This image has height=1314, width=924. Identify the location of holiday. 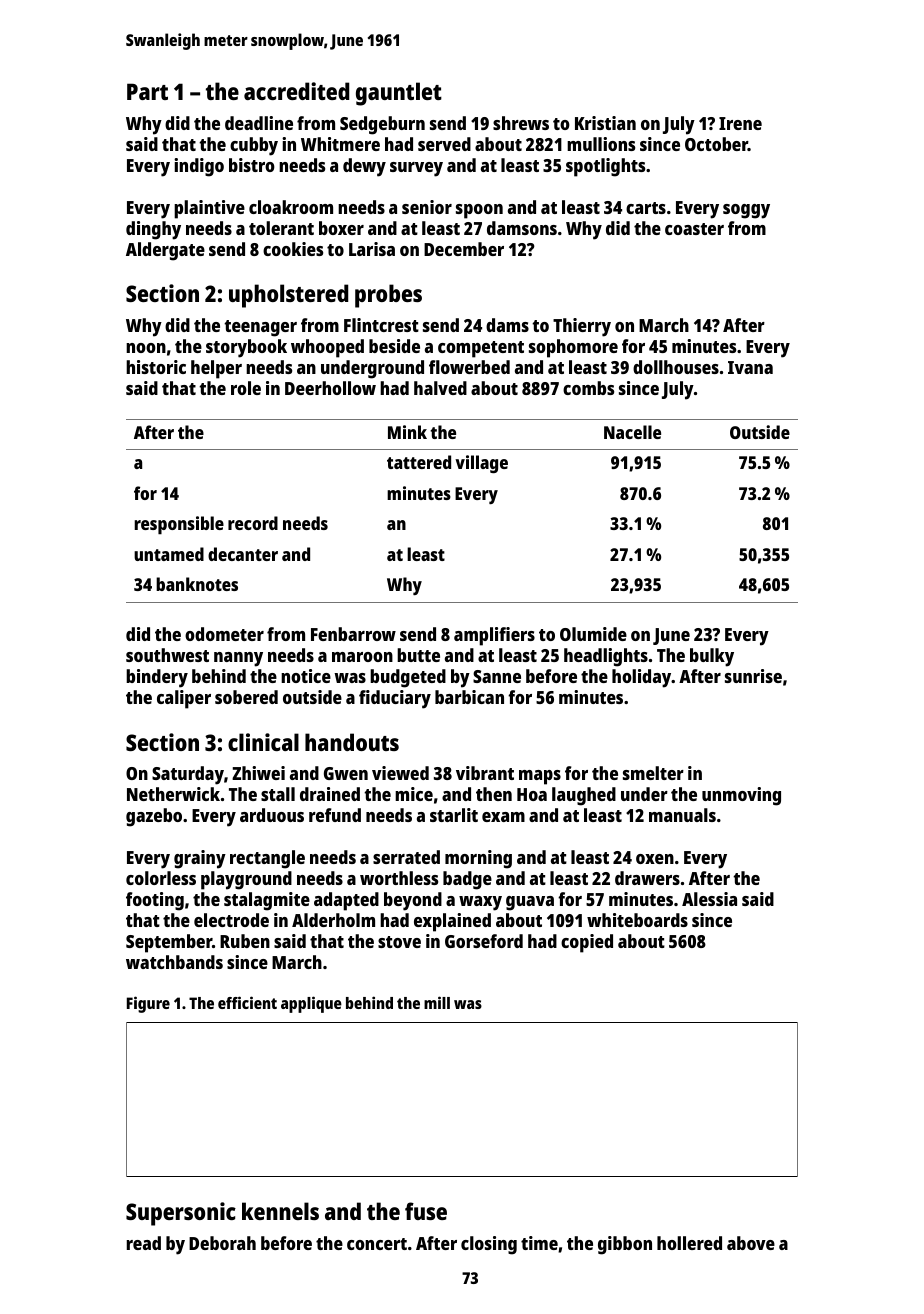
(642, 678).
